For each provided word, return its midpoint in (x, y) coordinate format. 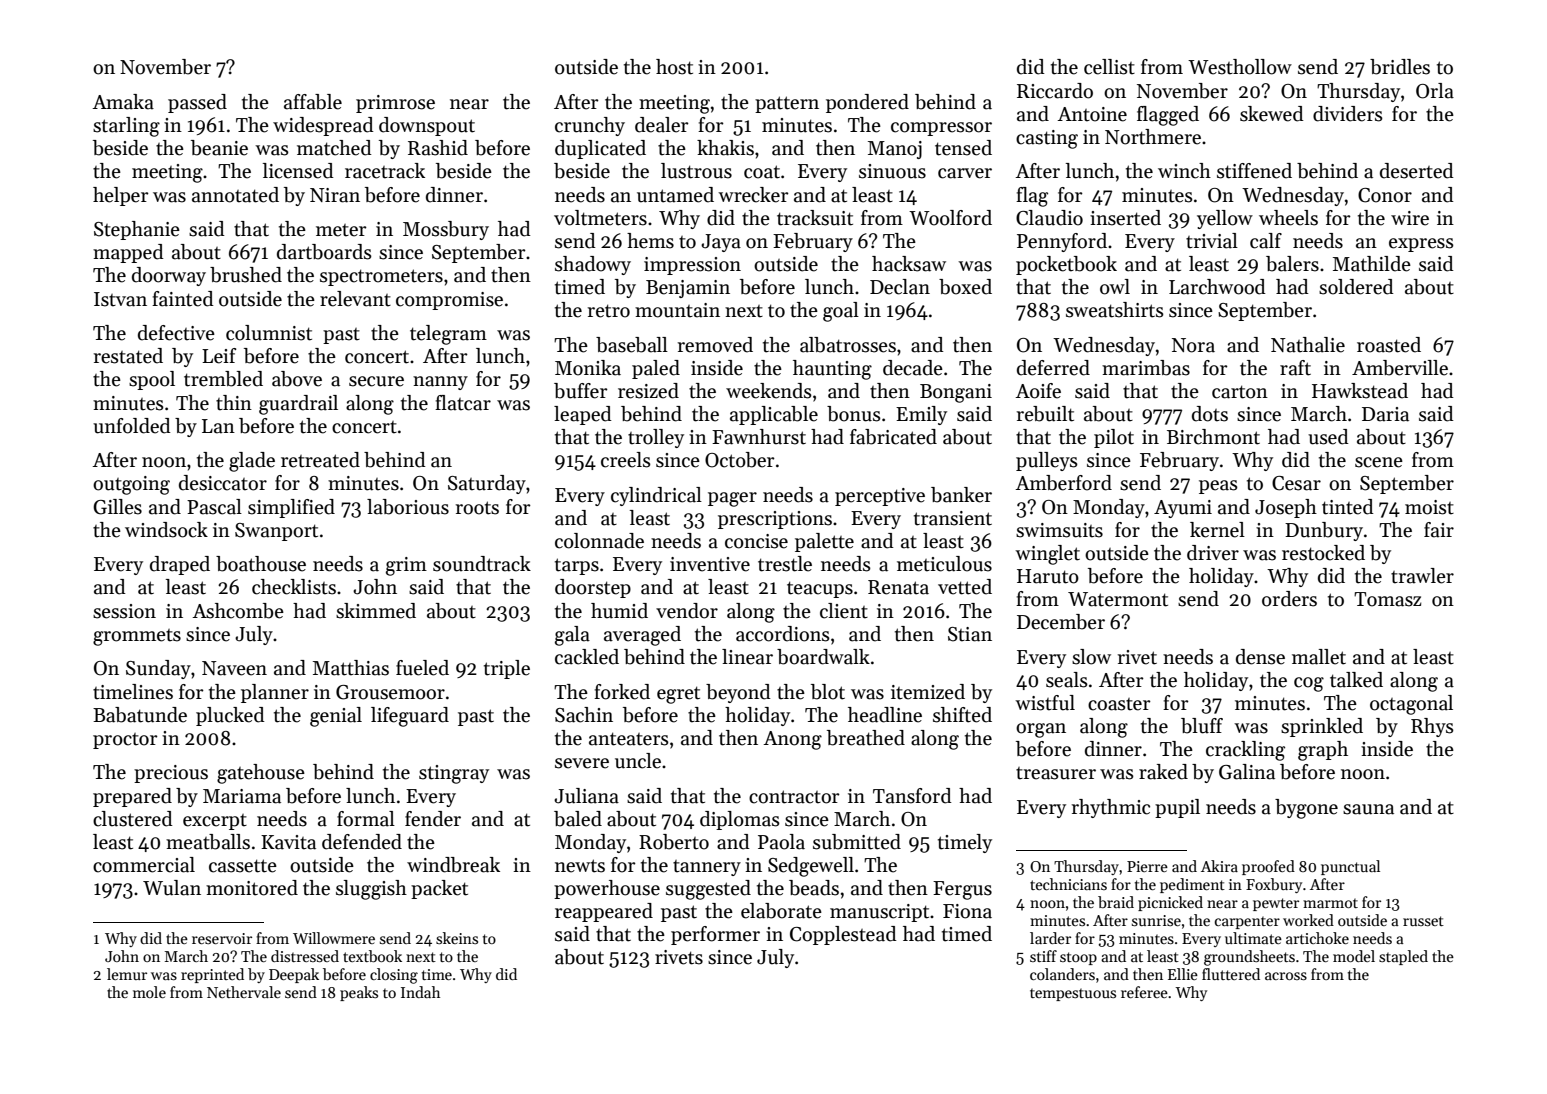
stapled (1403, 957)
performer (715, 935)
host (674, 67)
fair (1439, 530)
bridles (1400, 67)
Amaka (123, 102)
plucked (230, 716)
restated (128, 356)
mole (149, 992)
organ (1041, 730)
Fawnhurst (759, 437)
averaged (642, 636)
